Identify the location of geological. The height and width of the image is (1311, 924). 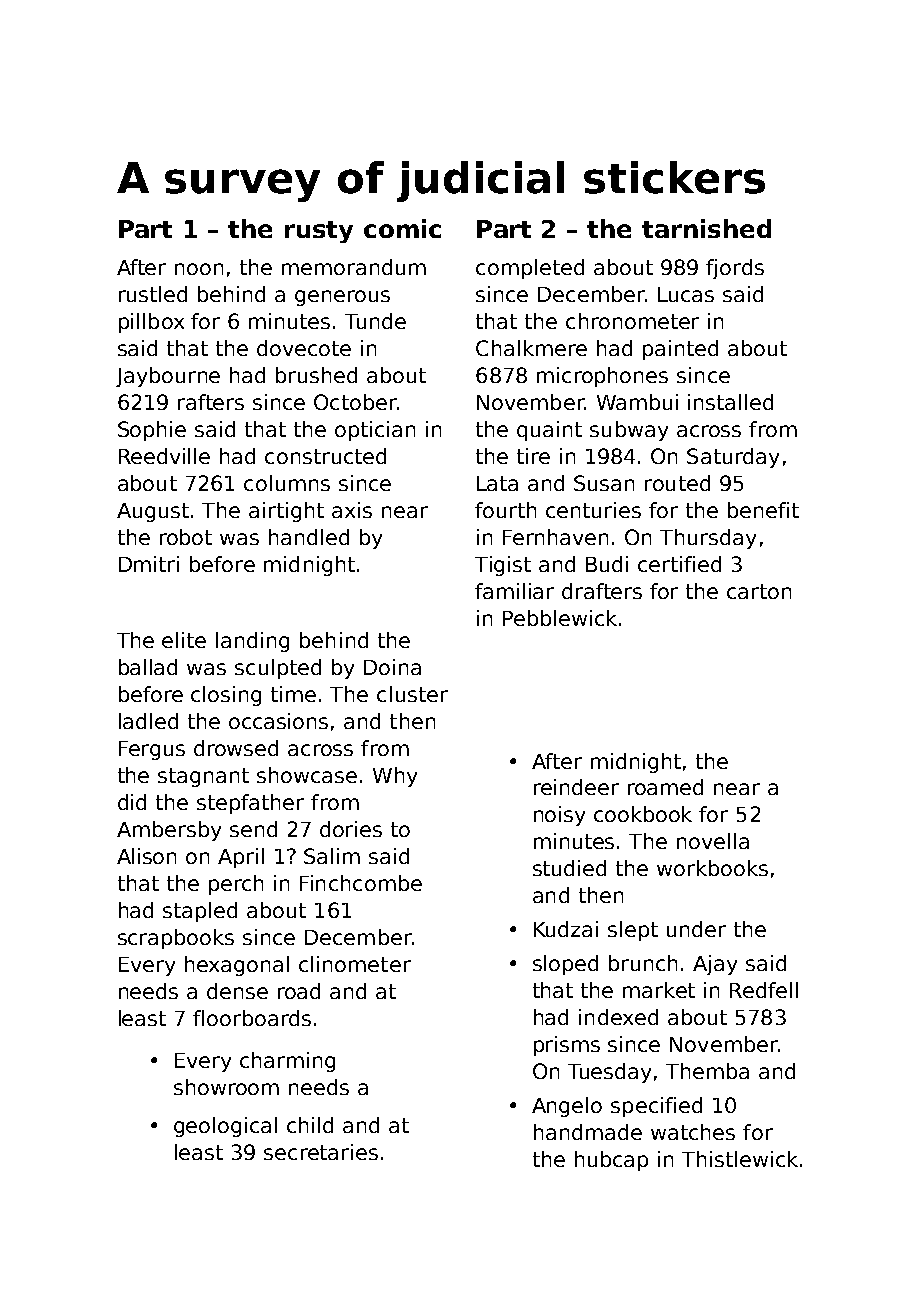
(225, 1127).
